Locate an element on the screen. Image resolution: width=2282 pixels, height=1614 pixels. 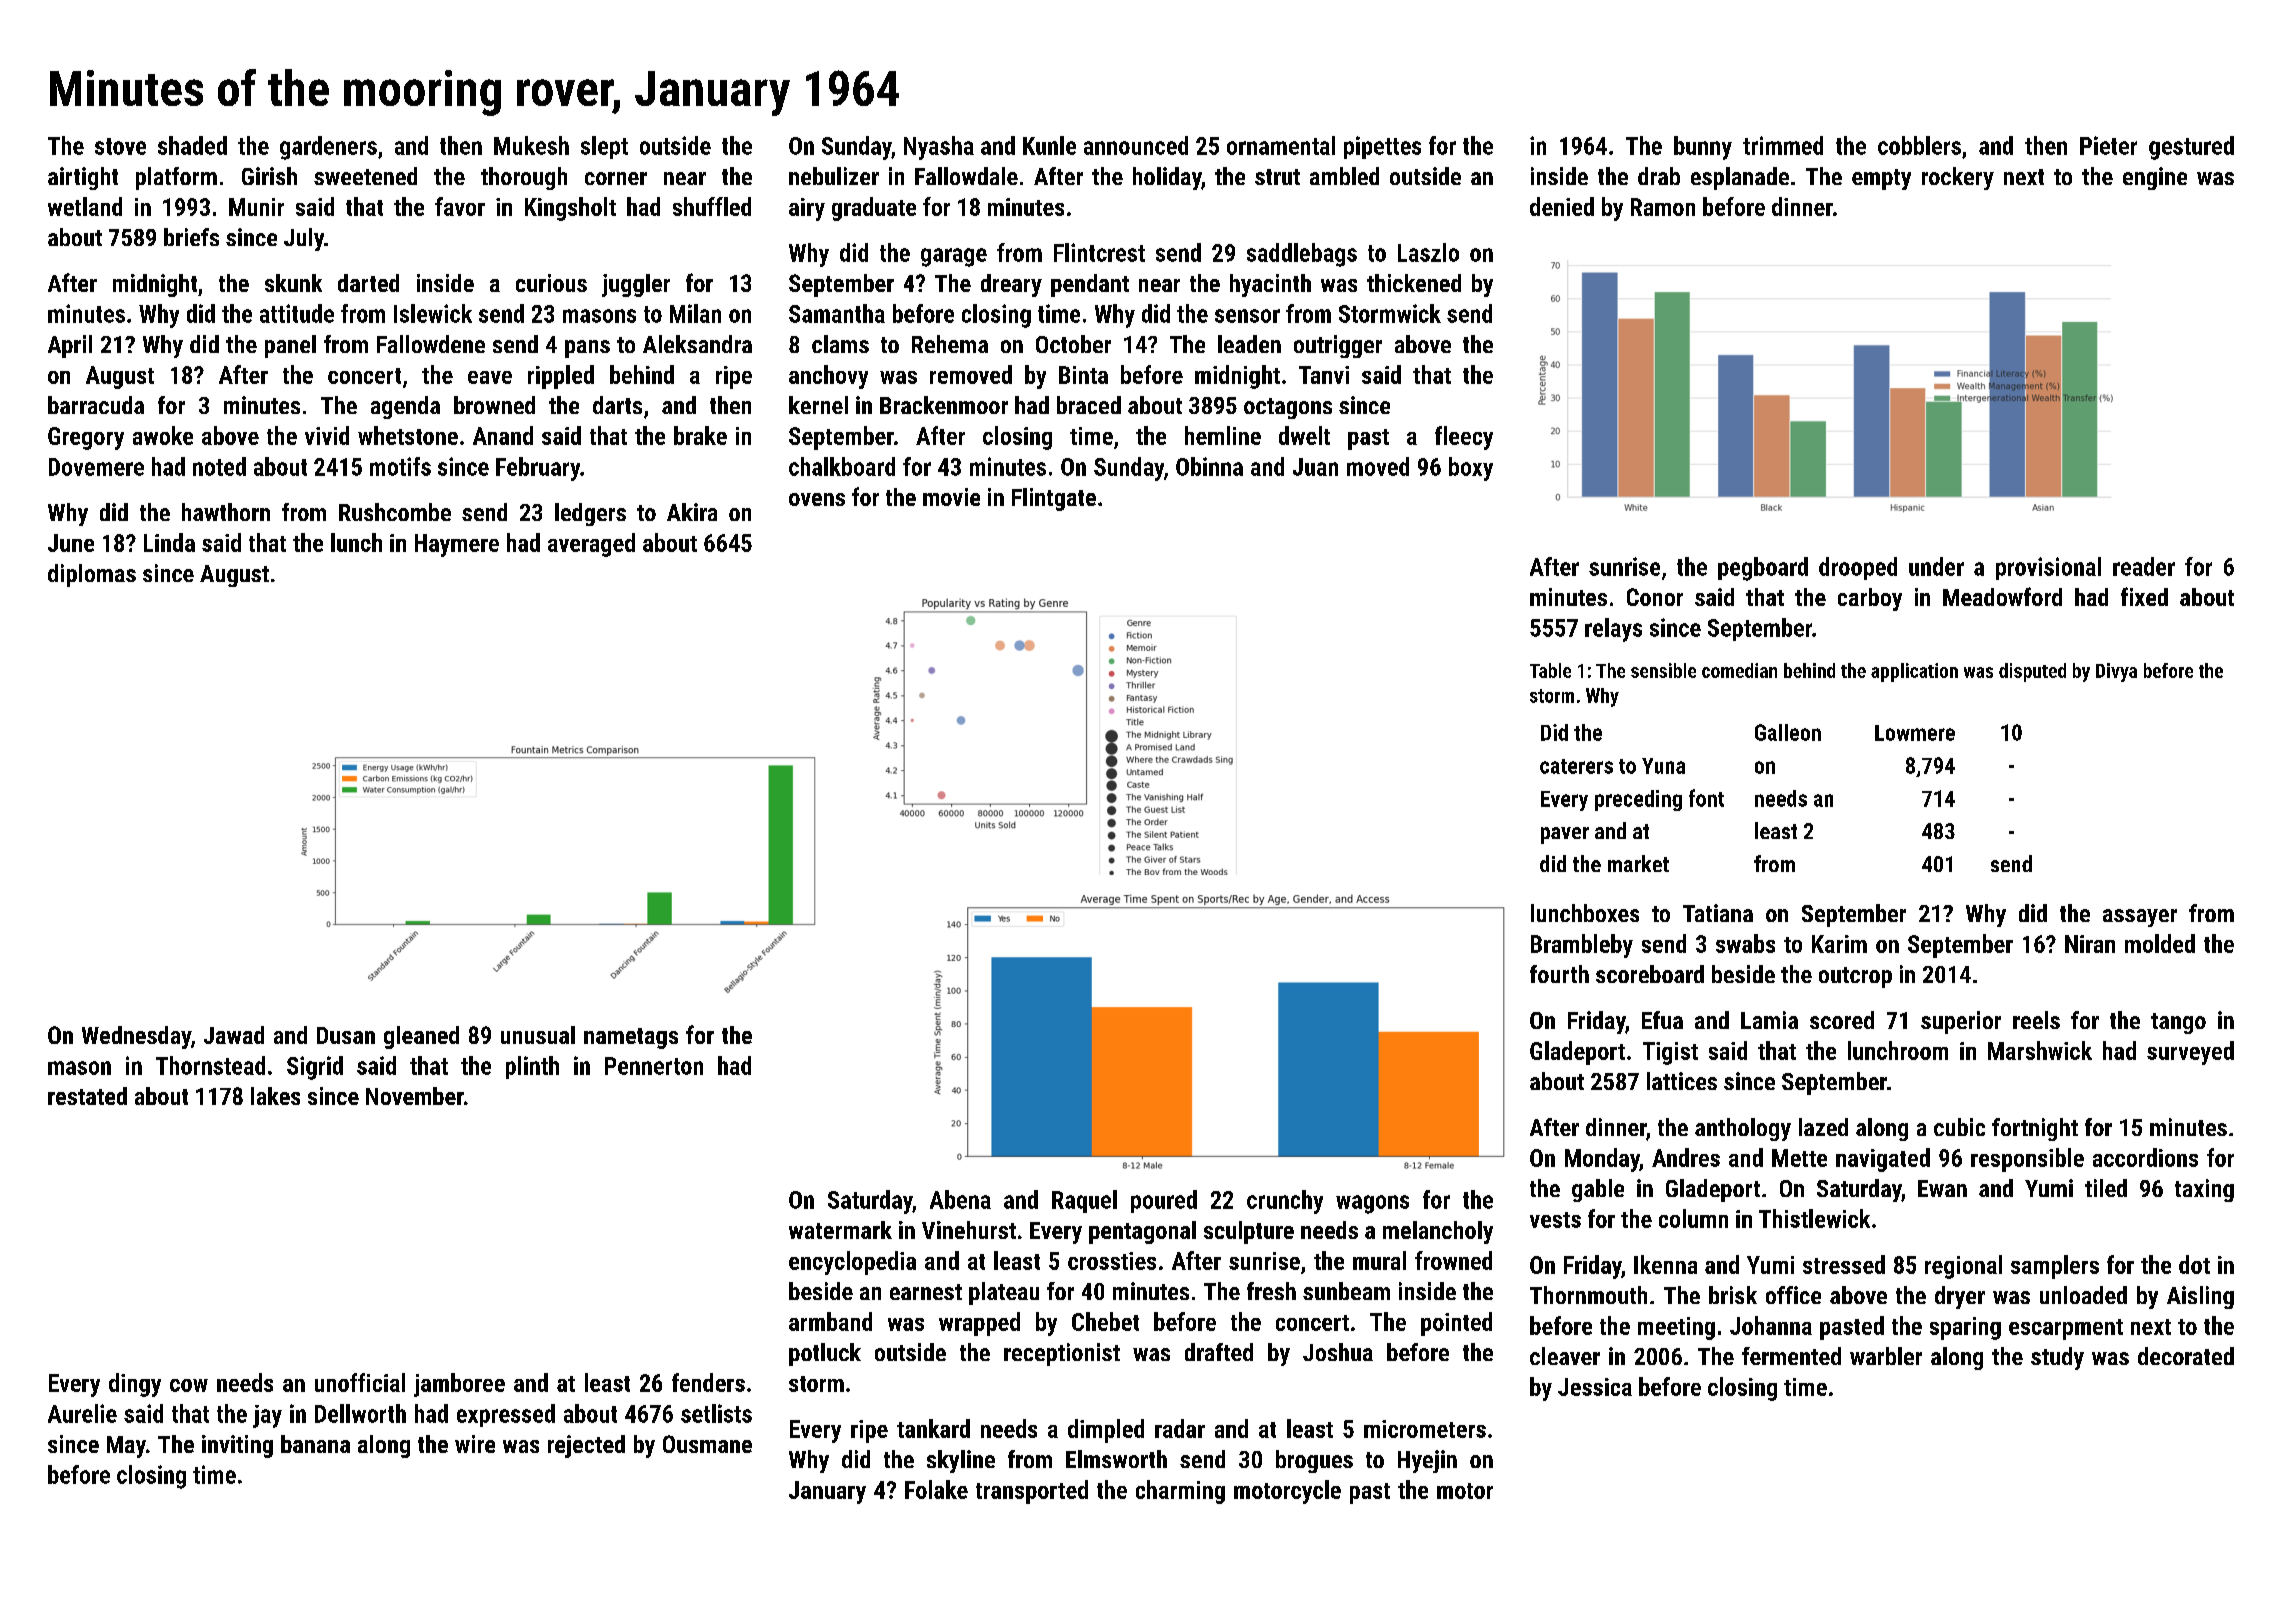
fourth is located at coordinates (1559, 974).
